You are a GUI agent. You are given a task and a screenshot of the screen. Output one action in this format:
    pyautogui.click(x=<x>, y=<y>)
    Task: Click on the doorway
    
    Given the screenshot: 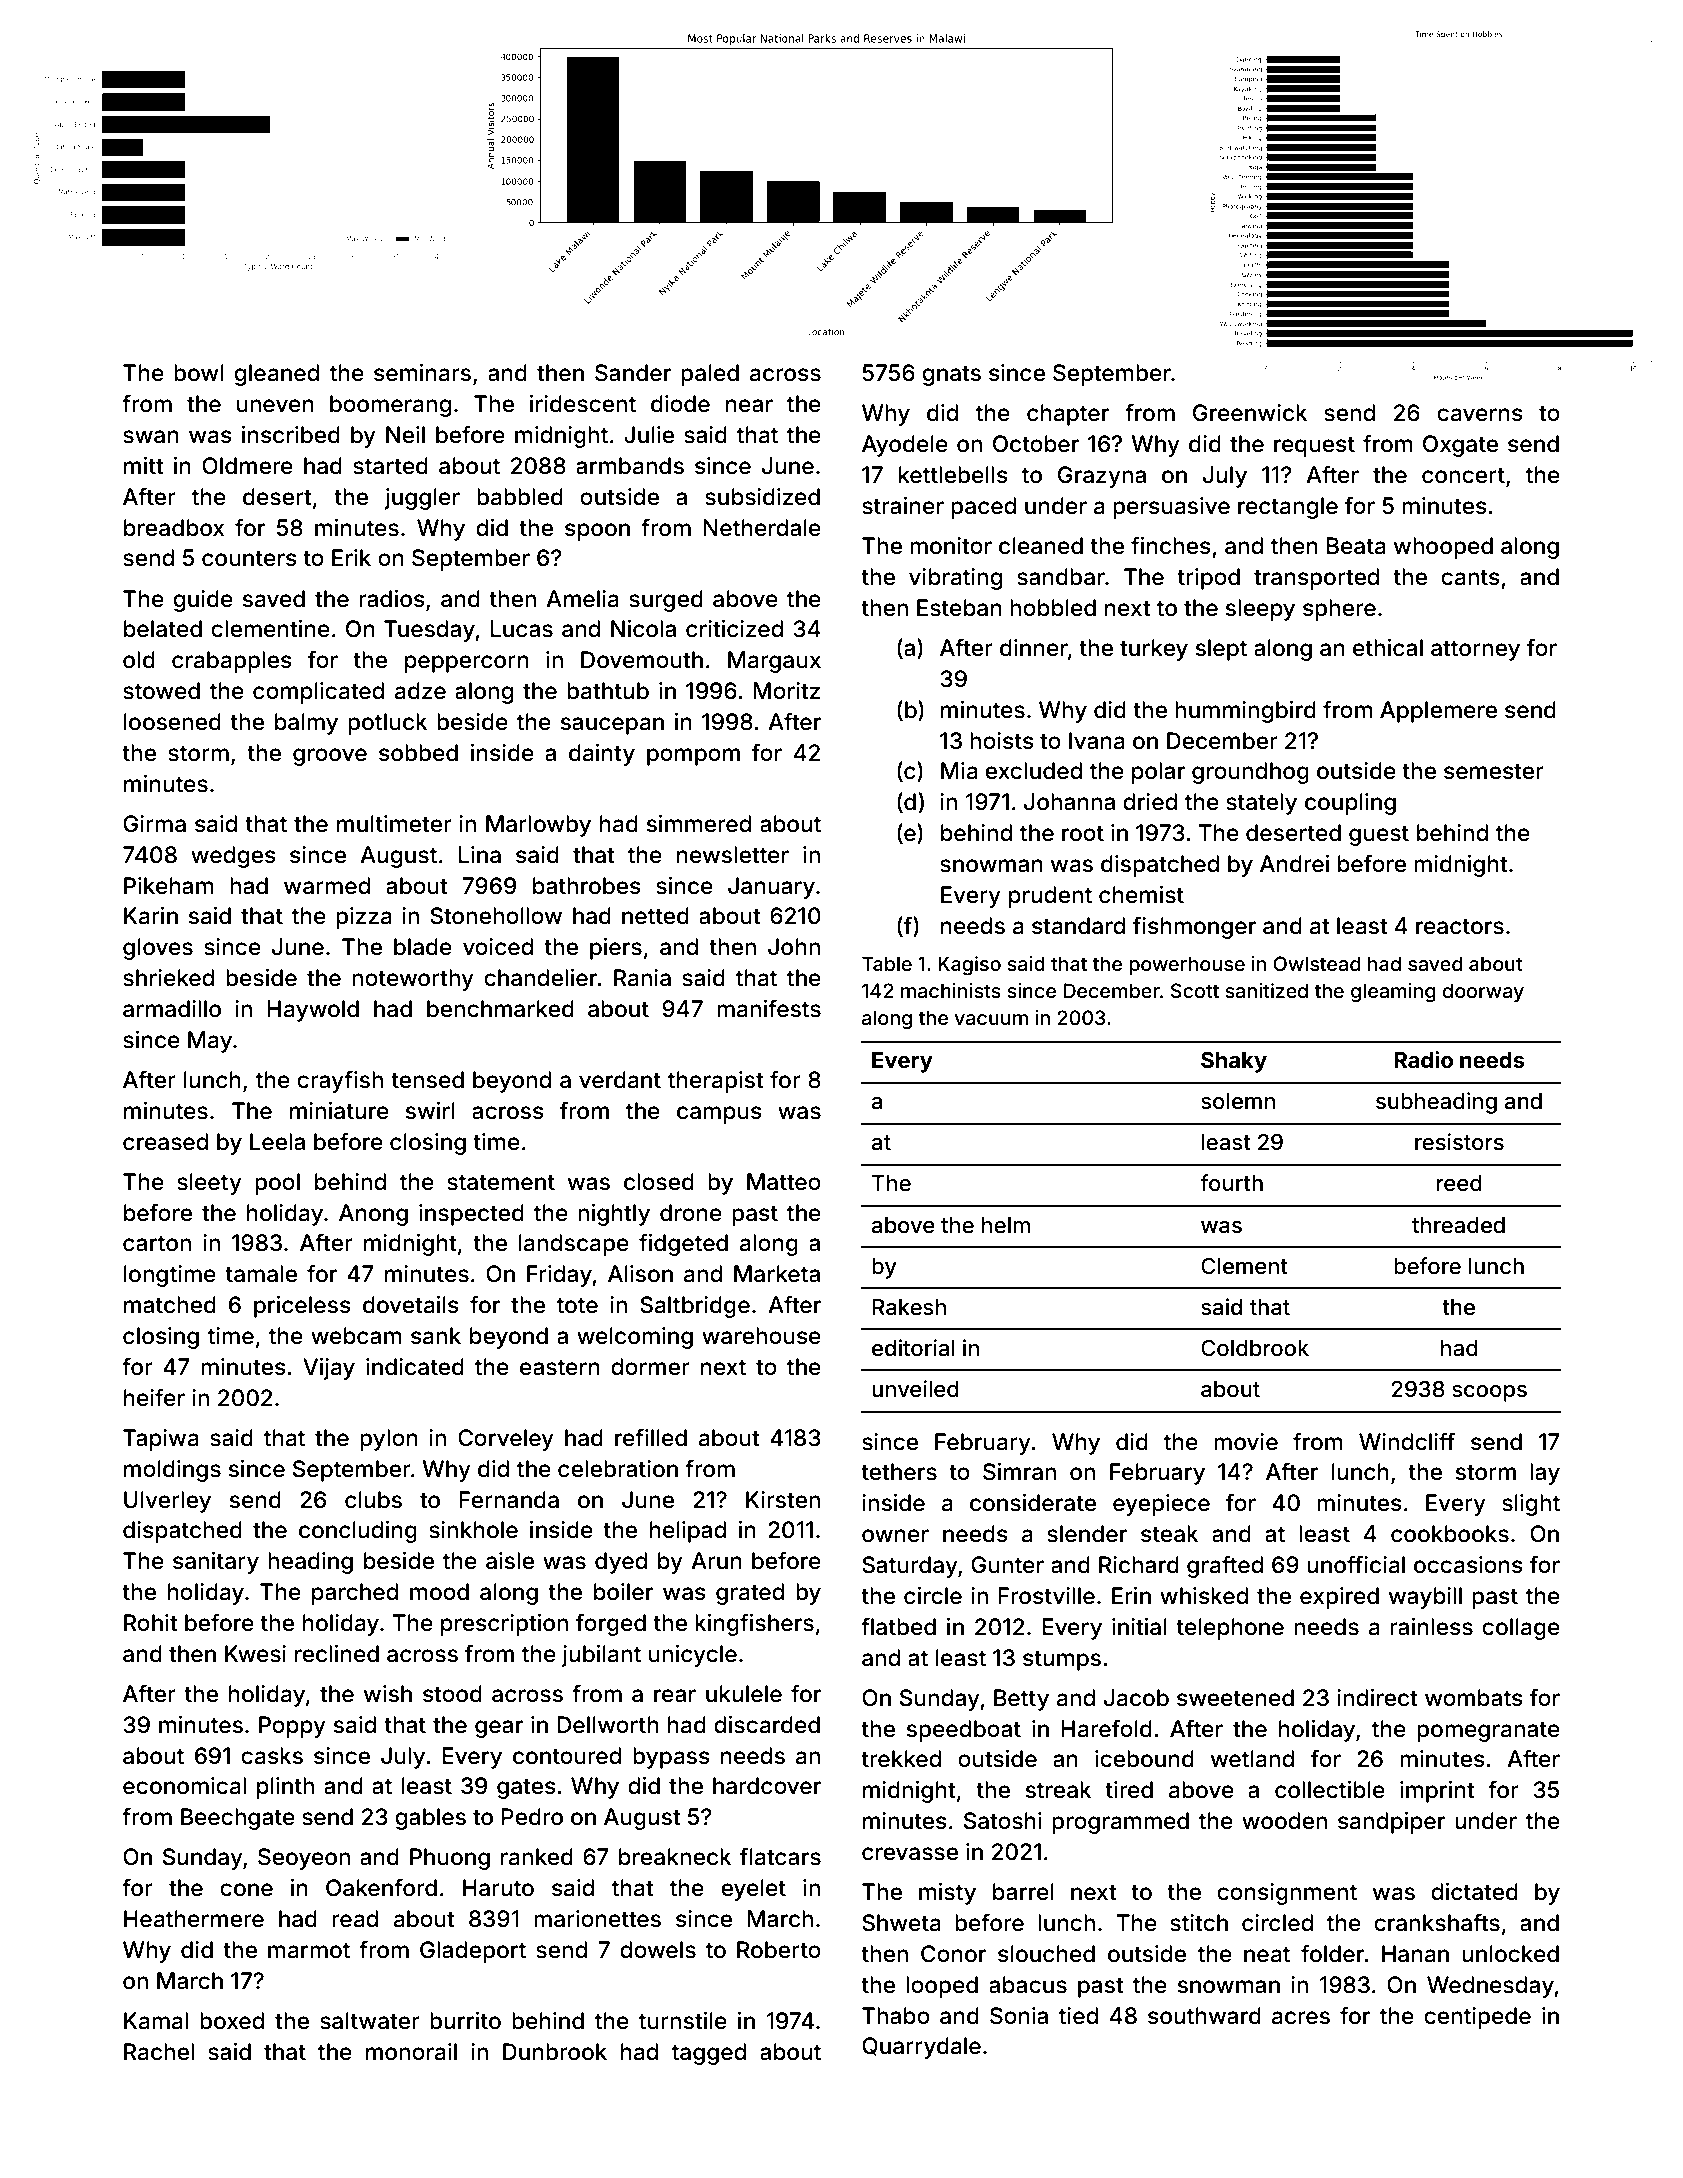 What is the action you would take?
    pyautogui.click(x=1483, y=992)
